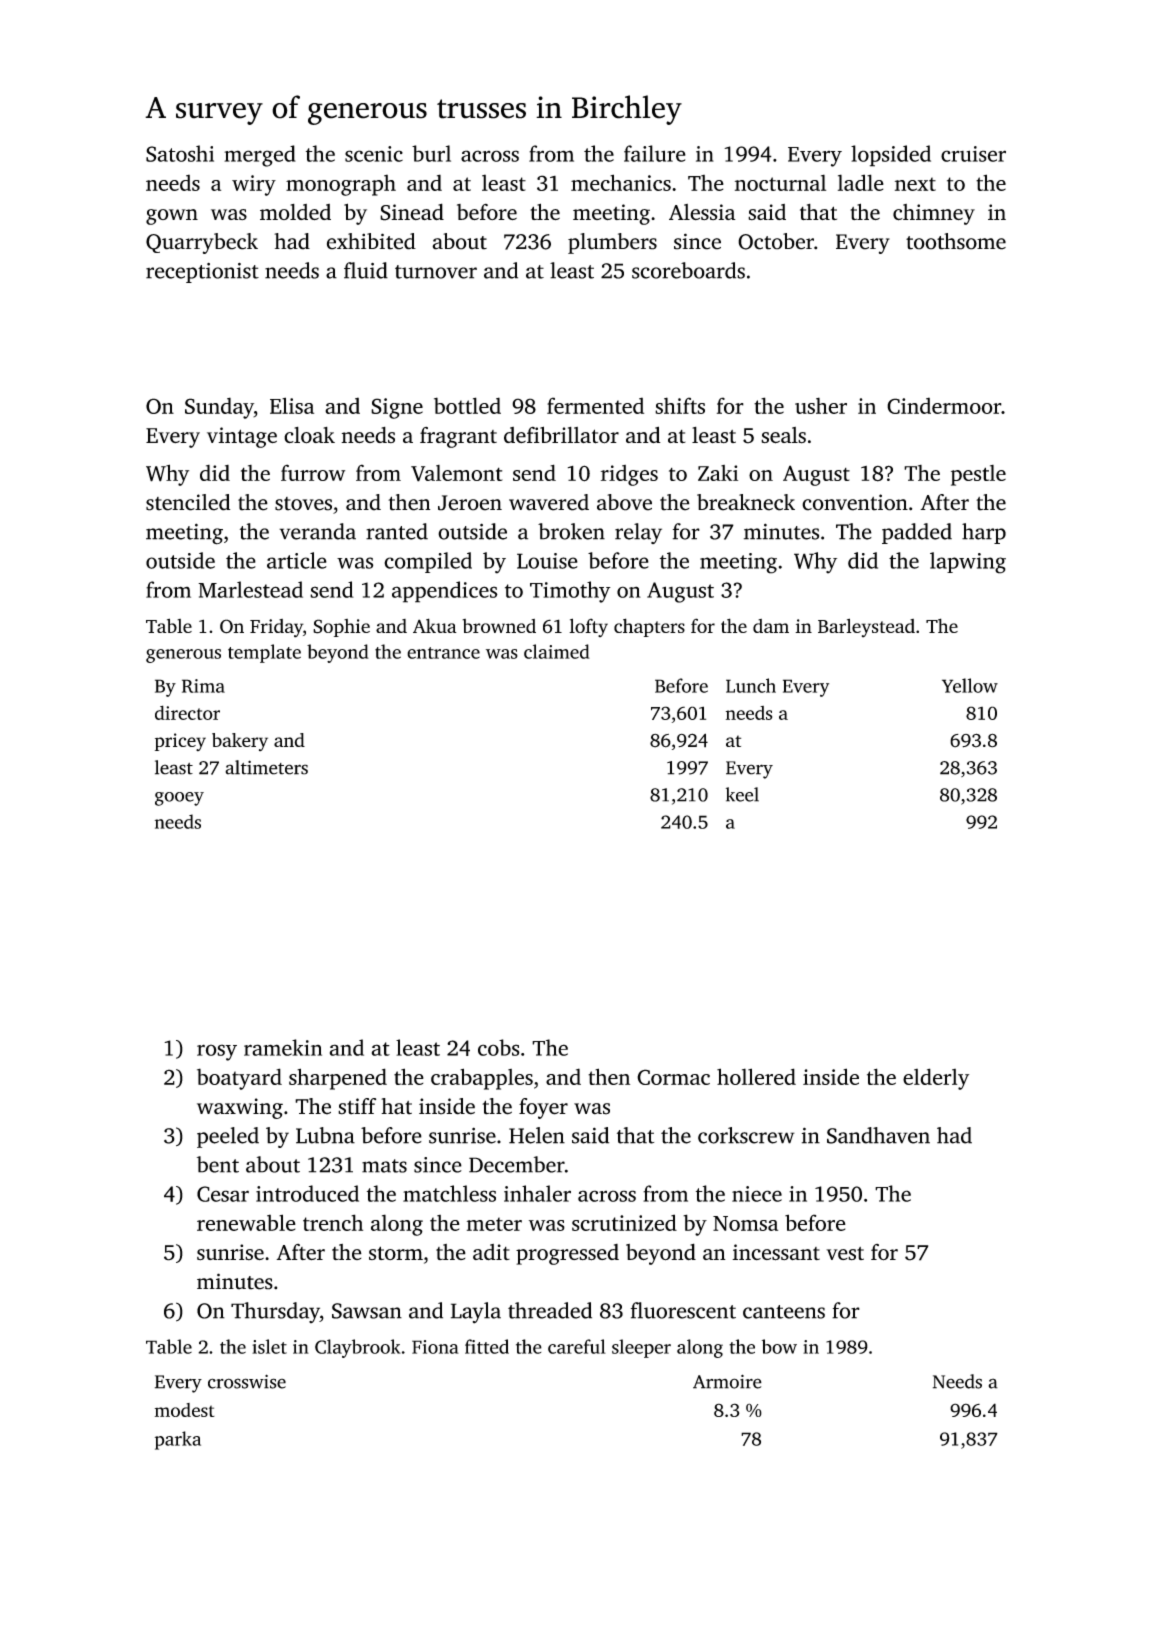 The width and height of the image is (1152, 1630). Describe the element at coordinates (779, 1346) in the image. I see `bow` at that location.
